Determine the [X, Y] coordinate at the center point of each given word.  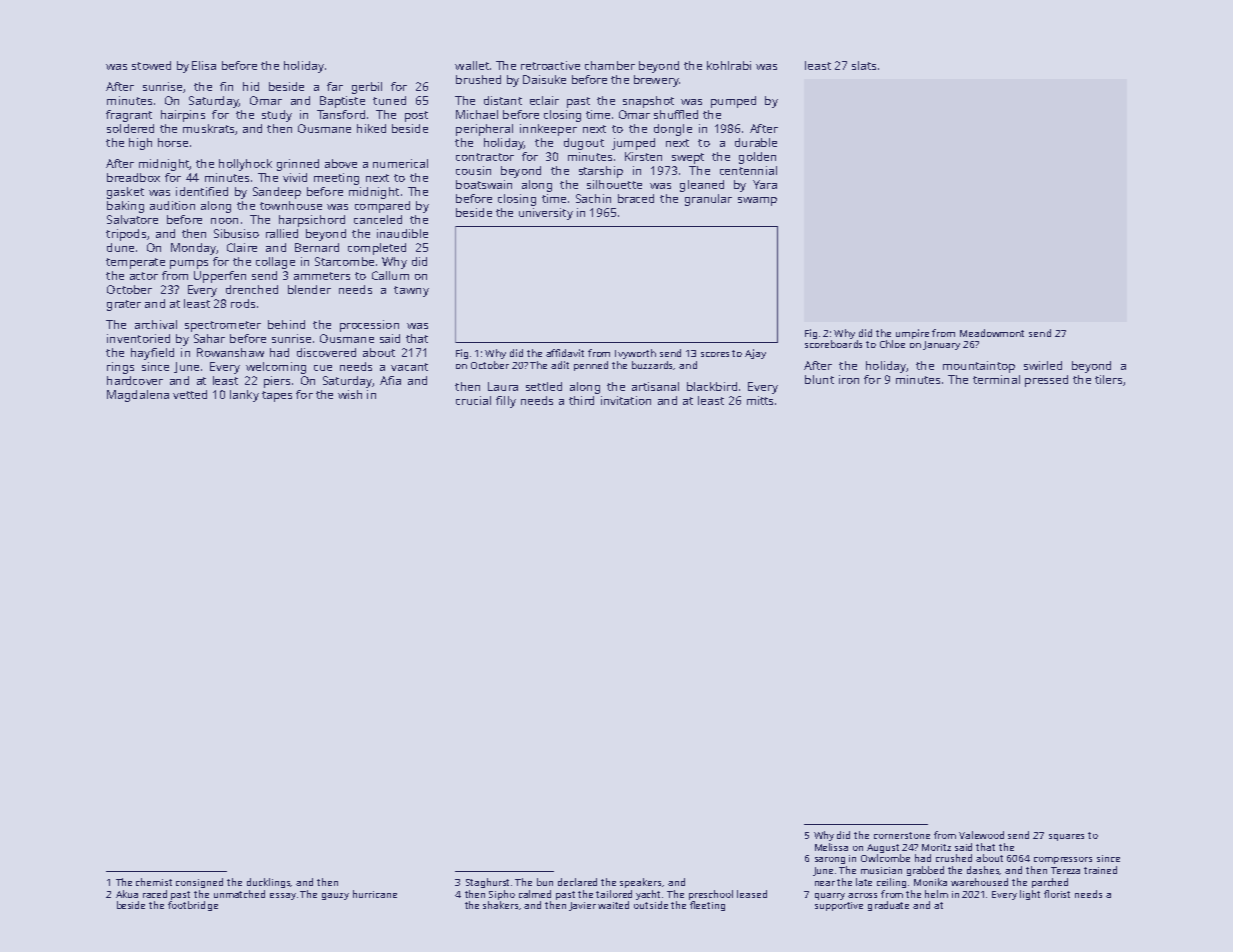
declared [577, 882]
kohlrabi [729, 65]
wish [350, 394]
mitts [760, 400]
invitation [626, 400]
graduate [888, 906]
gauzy [335, 896]
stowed [151, 65]
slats [864, 65]
